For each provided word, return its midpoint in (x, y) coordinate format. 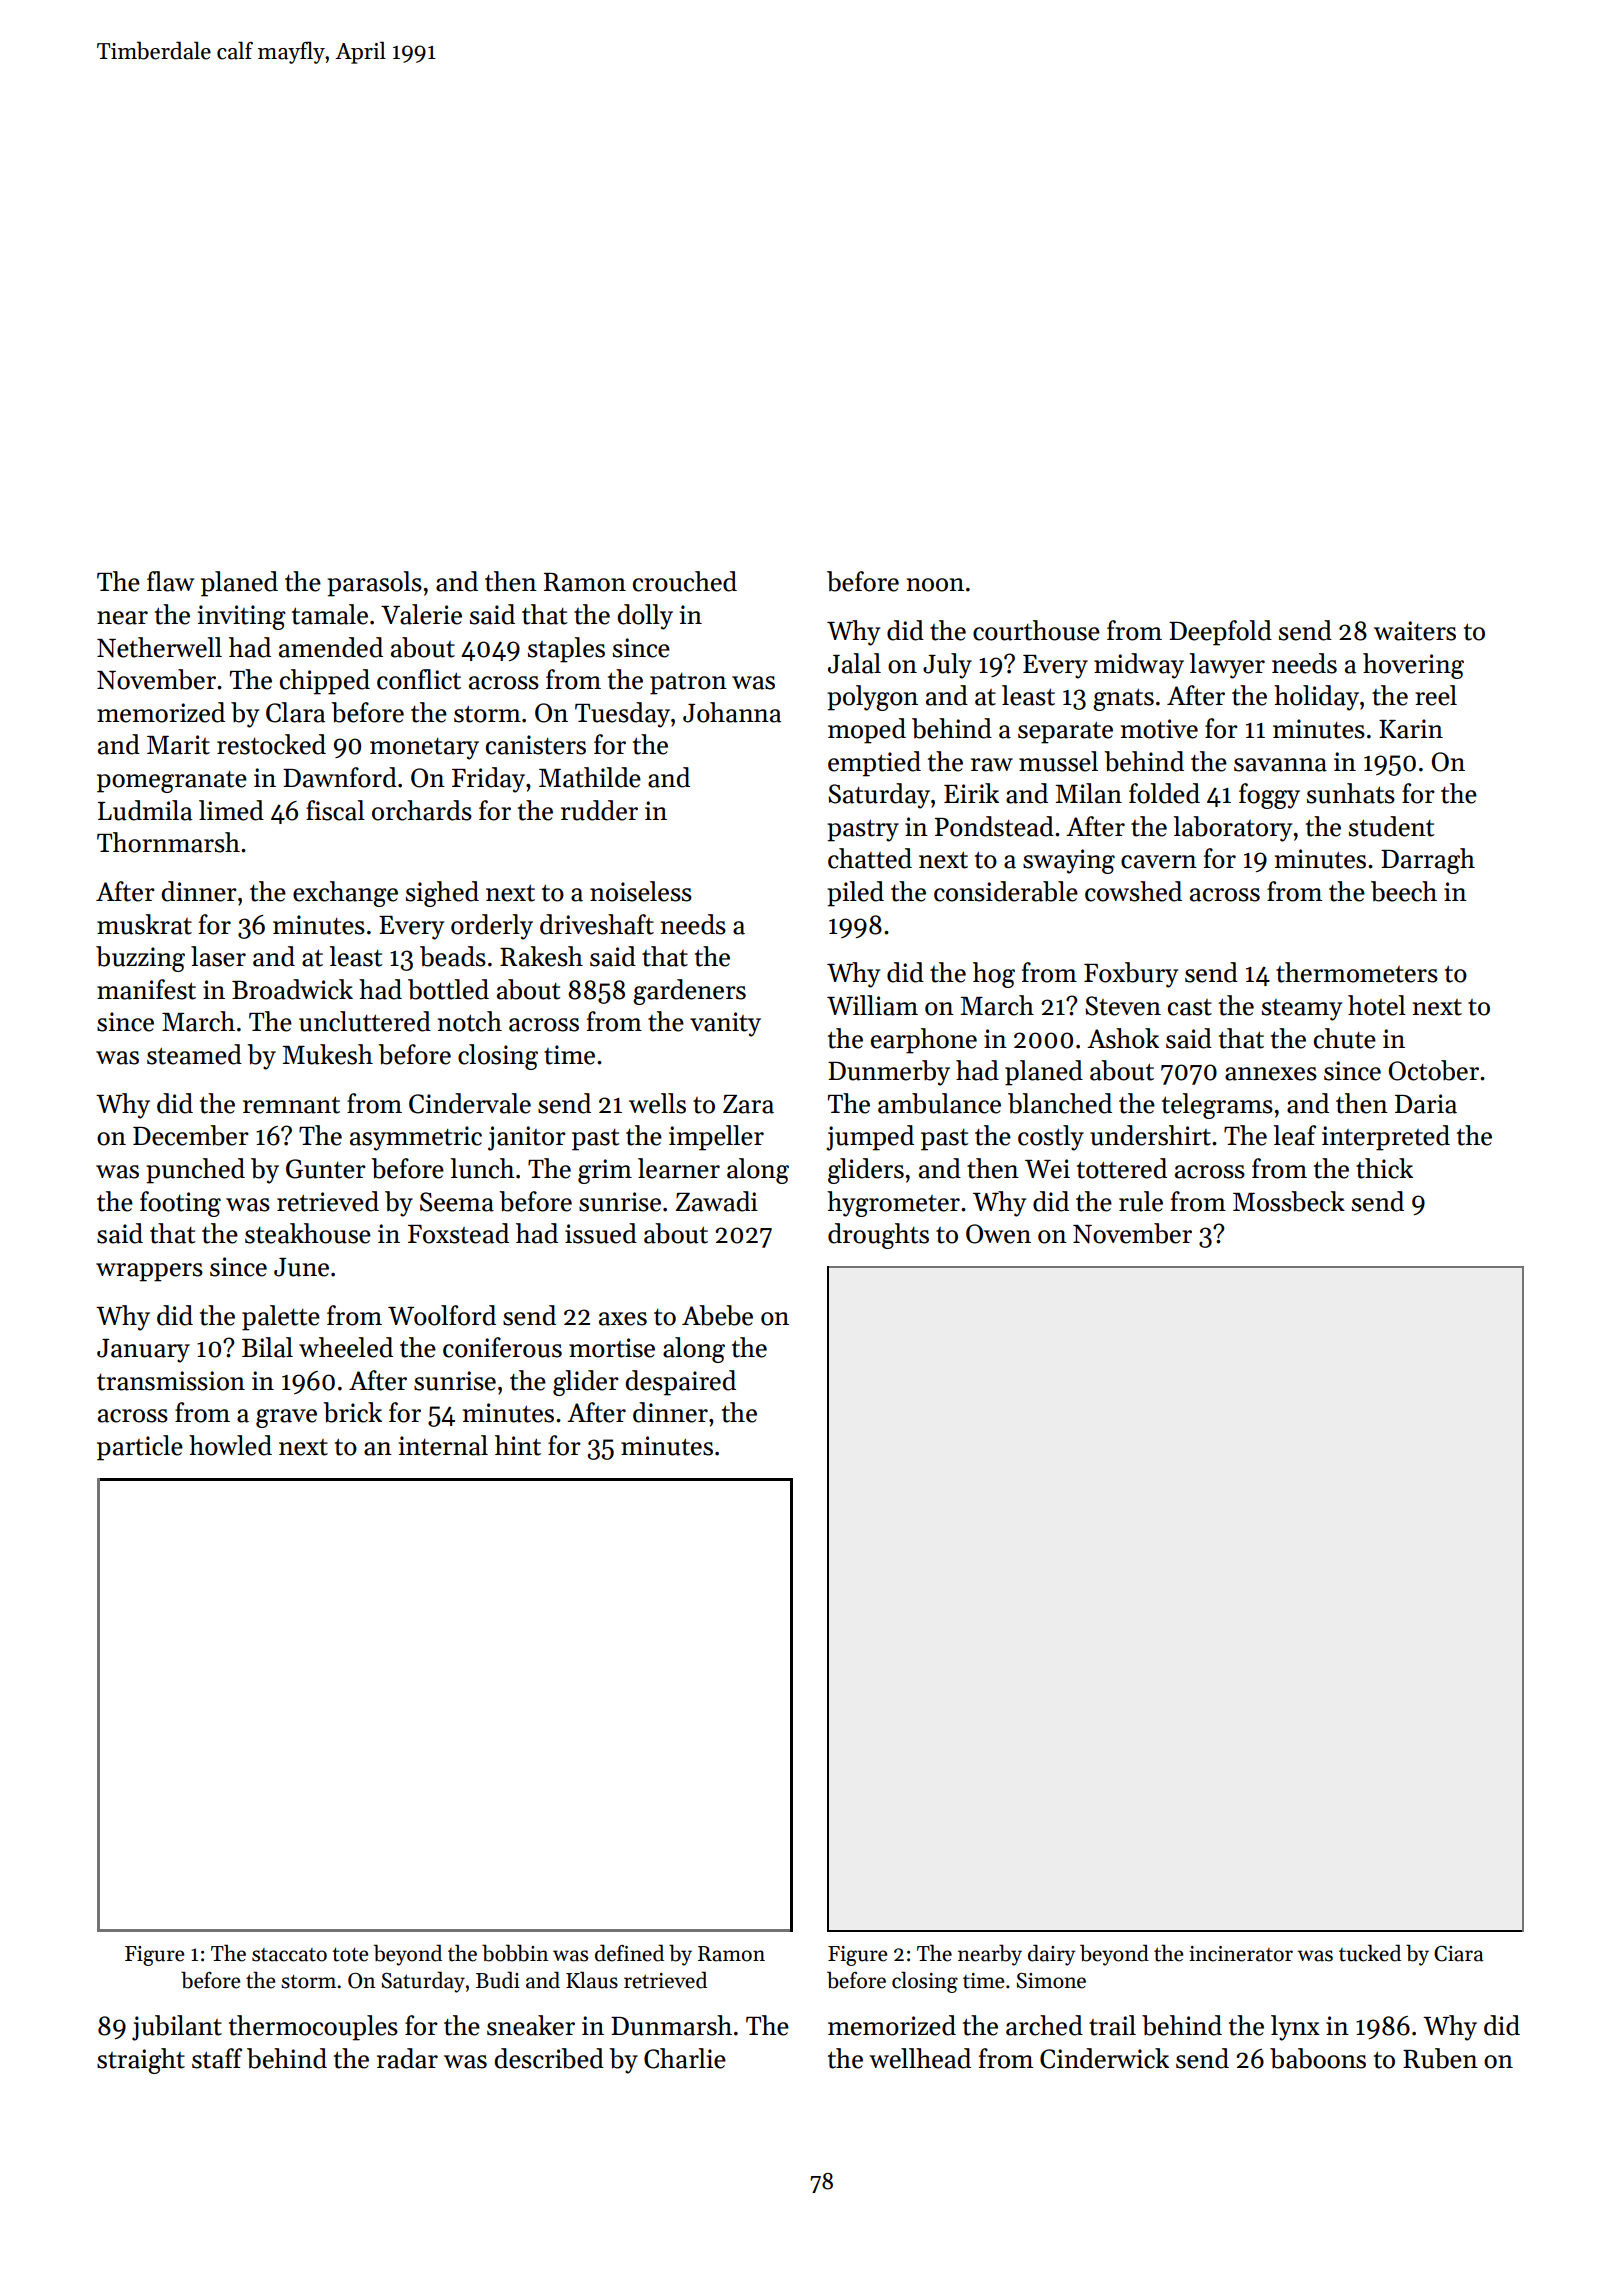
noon (935, 585)
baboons (1318, 2058)
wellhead (920, 2058)
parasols (374, 584)
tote (350, 1954)
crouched (685, 581)
